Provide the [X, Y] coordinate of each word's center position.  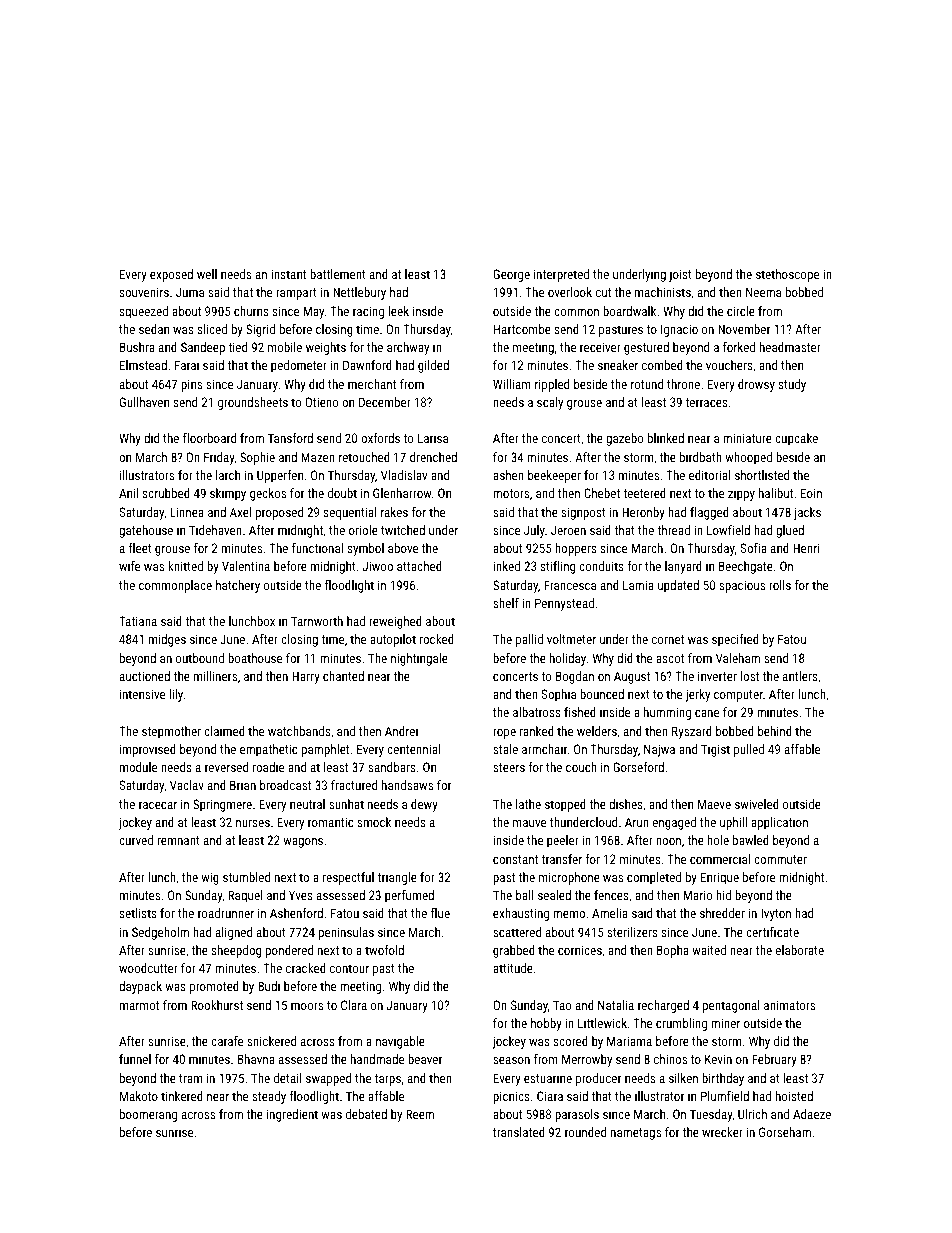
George [511, 275]
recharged [663, 1006]
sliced [212, 329]
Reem [420, 1114]
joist [680, 275]
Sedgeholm [160, 933]
